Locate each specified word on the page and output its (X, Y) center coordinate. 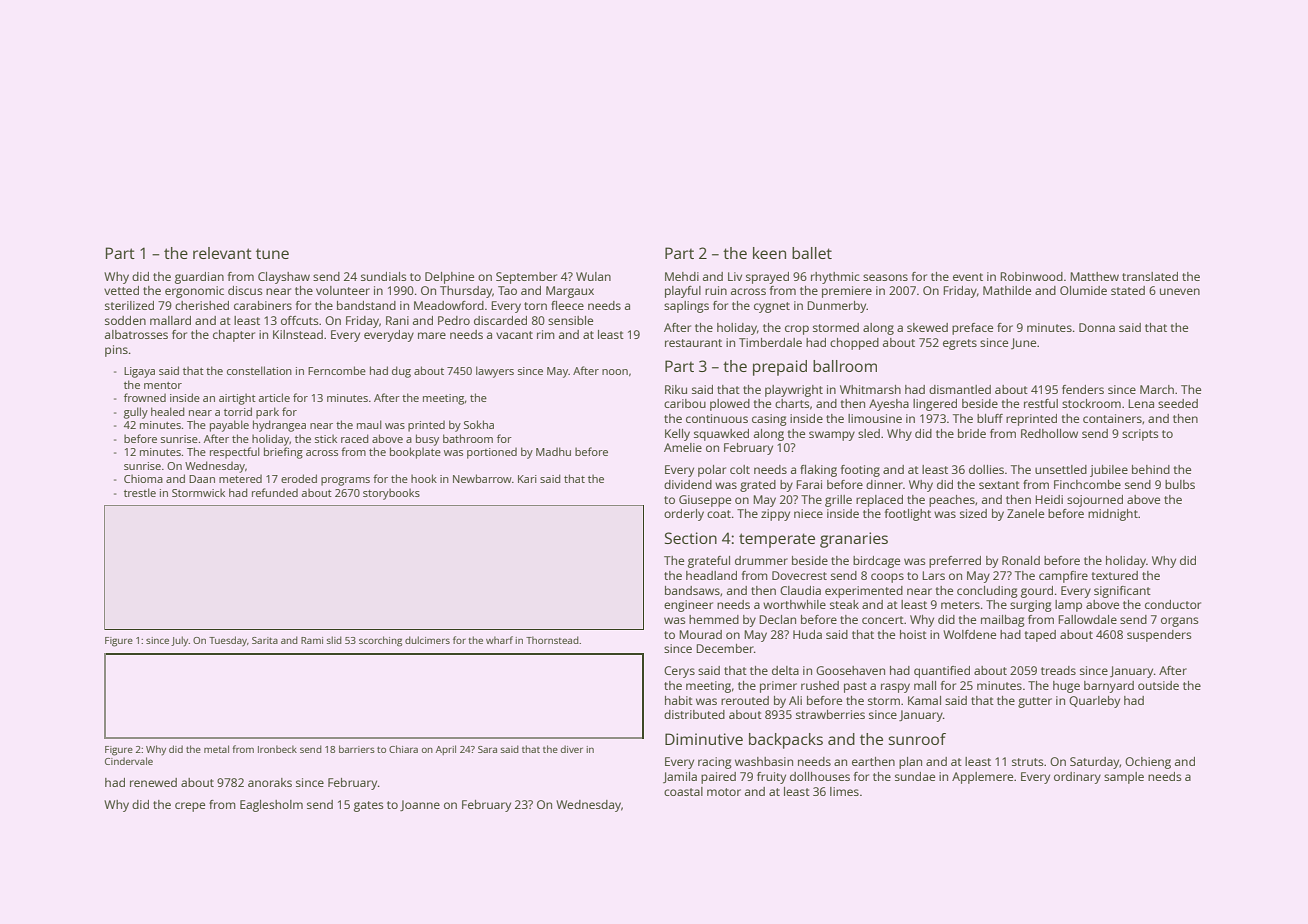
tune (272, 254)
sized (973, 513)
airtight (237, 399)
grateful (709, 562)
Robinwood (1031, 276)
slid (334, 640)
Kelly (677, 435)
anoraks (270, 782)
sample (1124, 778)
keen (769, 253)
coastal (683, 791)
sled (869, 433)
